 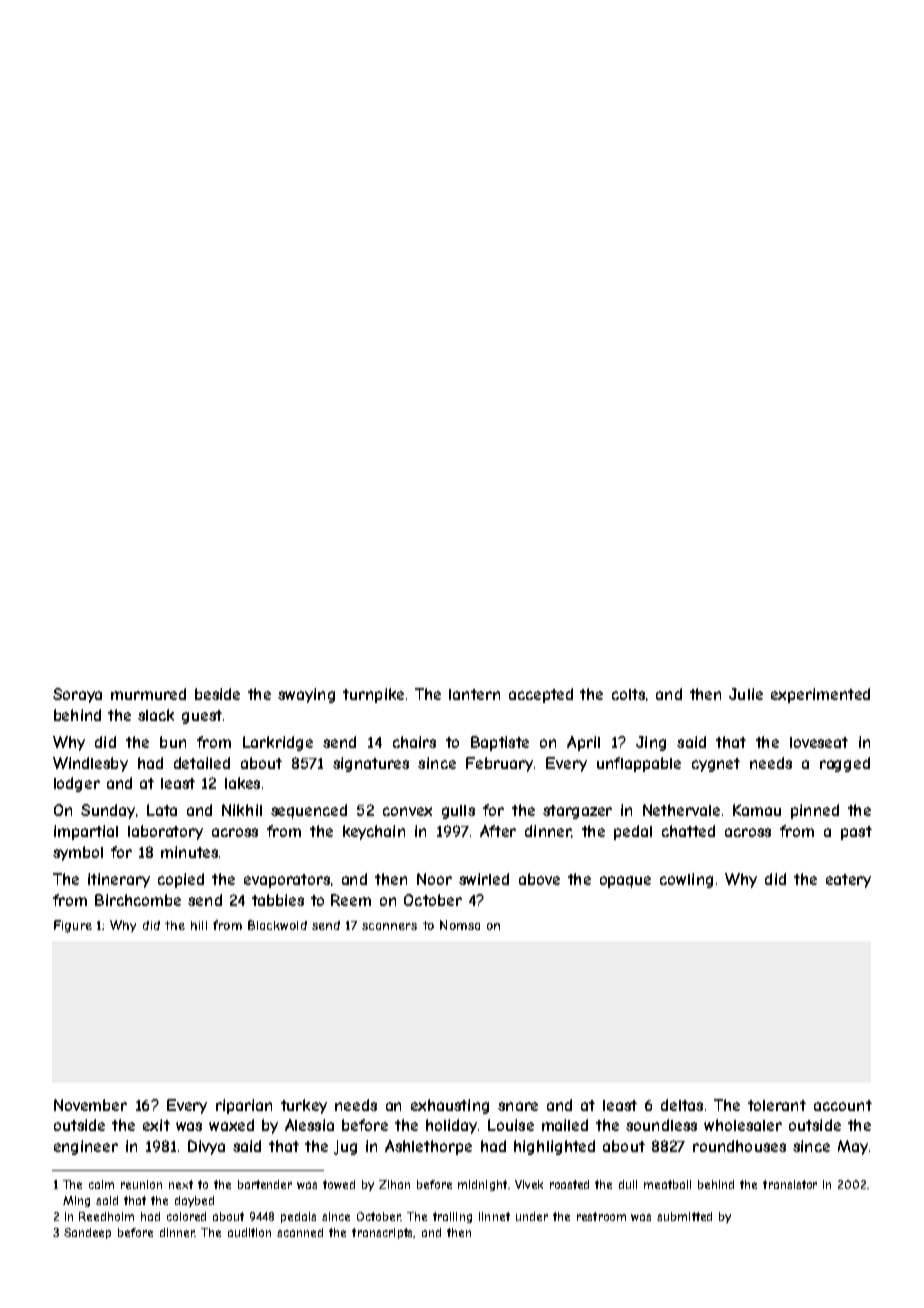 I want to click on Figure, so click(x=73, y=926).
